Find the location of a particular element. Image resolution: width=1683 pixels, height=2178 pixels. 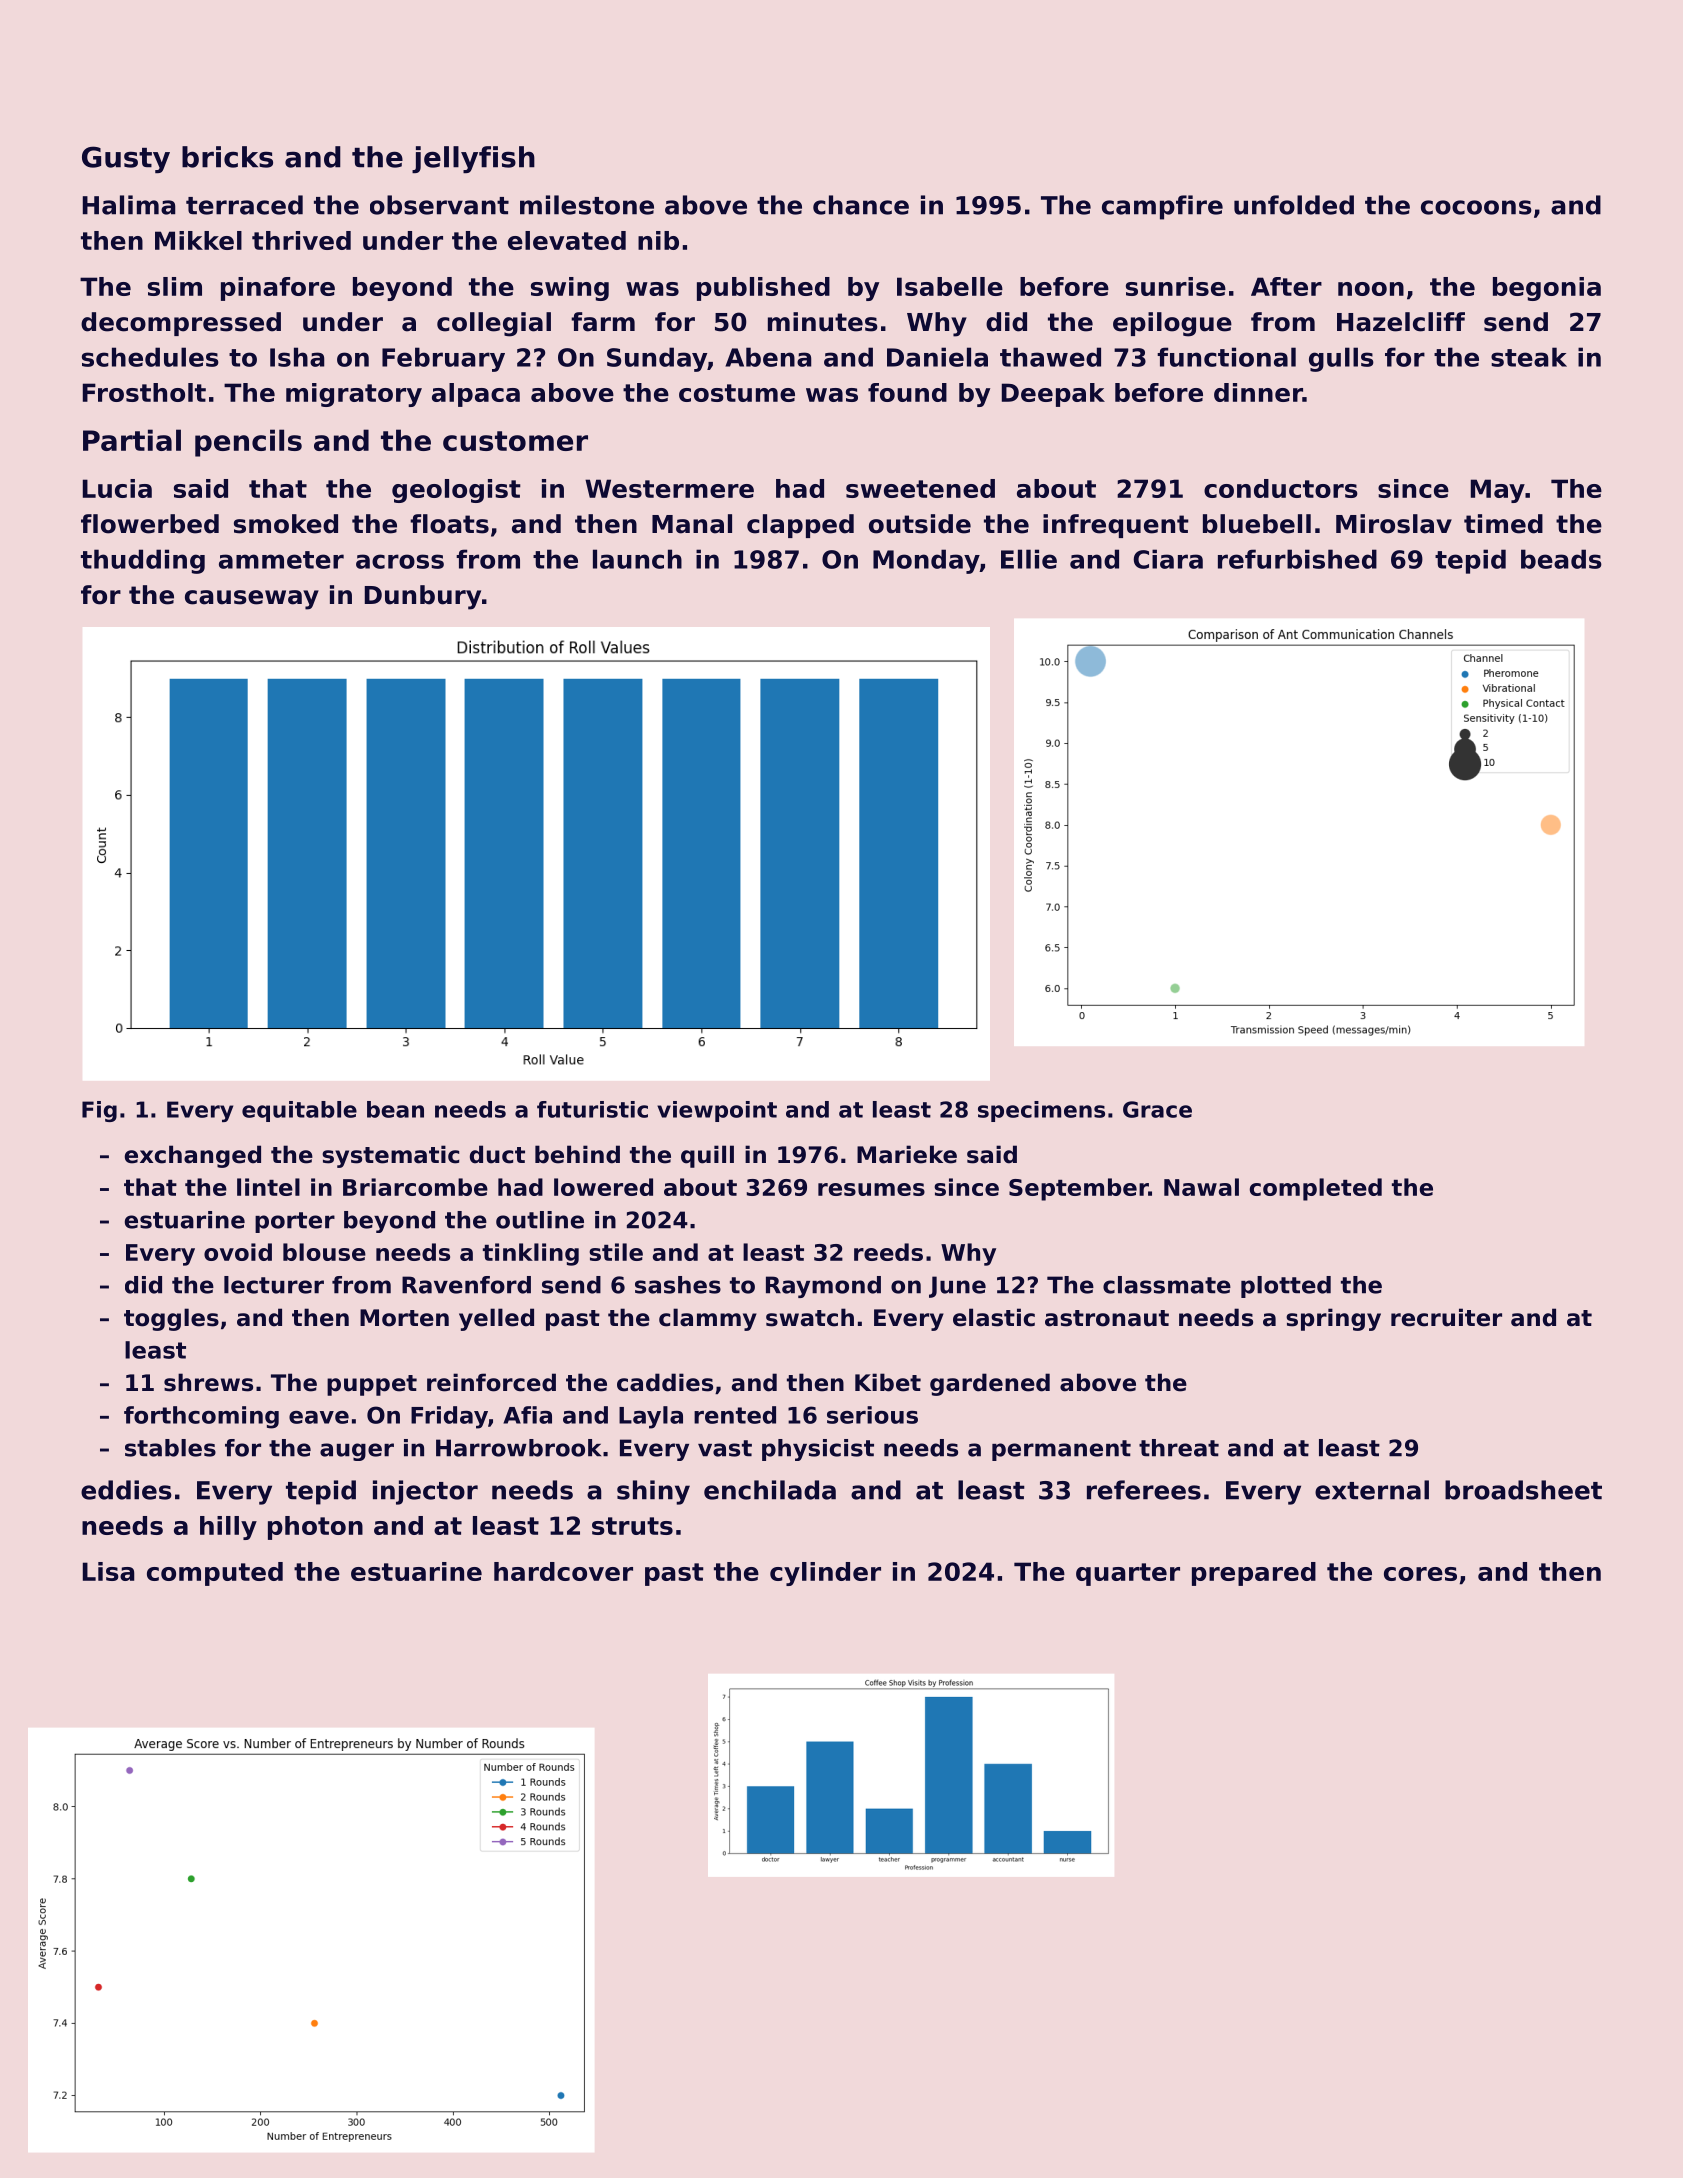

Ellie is located at coordinates (1029, 559).
